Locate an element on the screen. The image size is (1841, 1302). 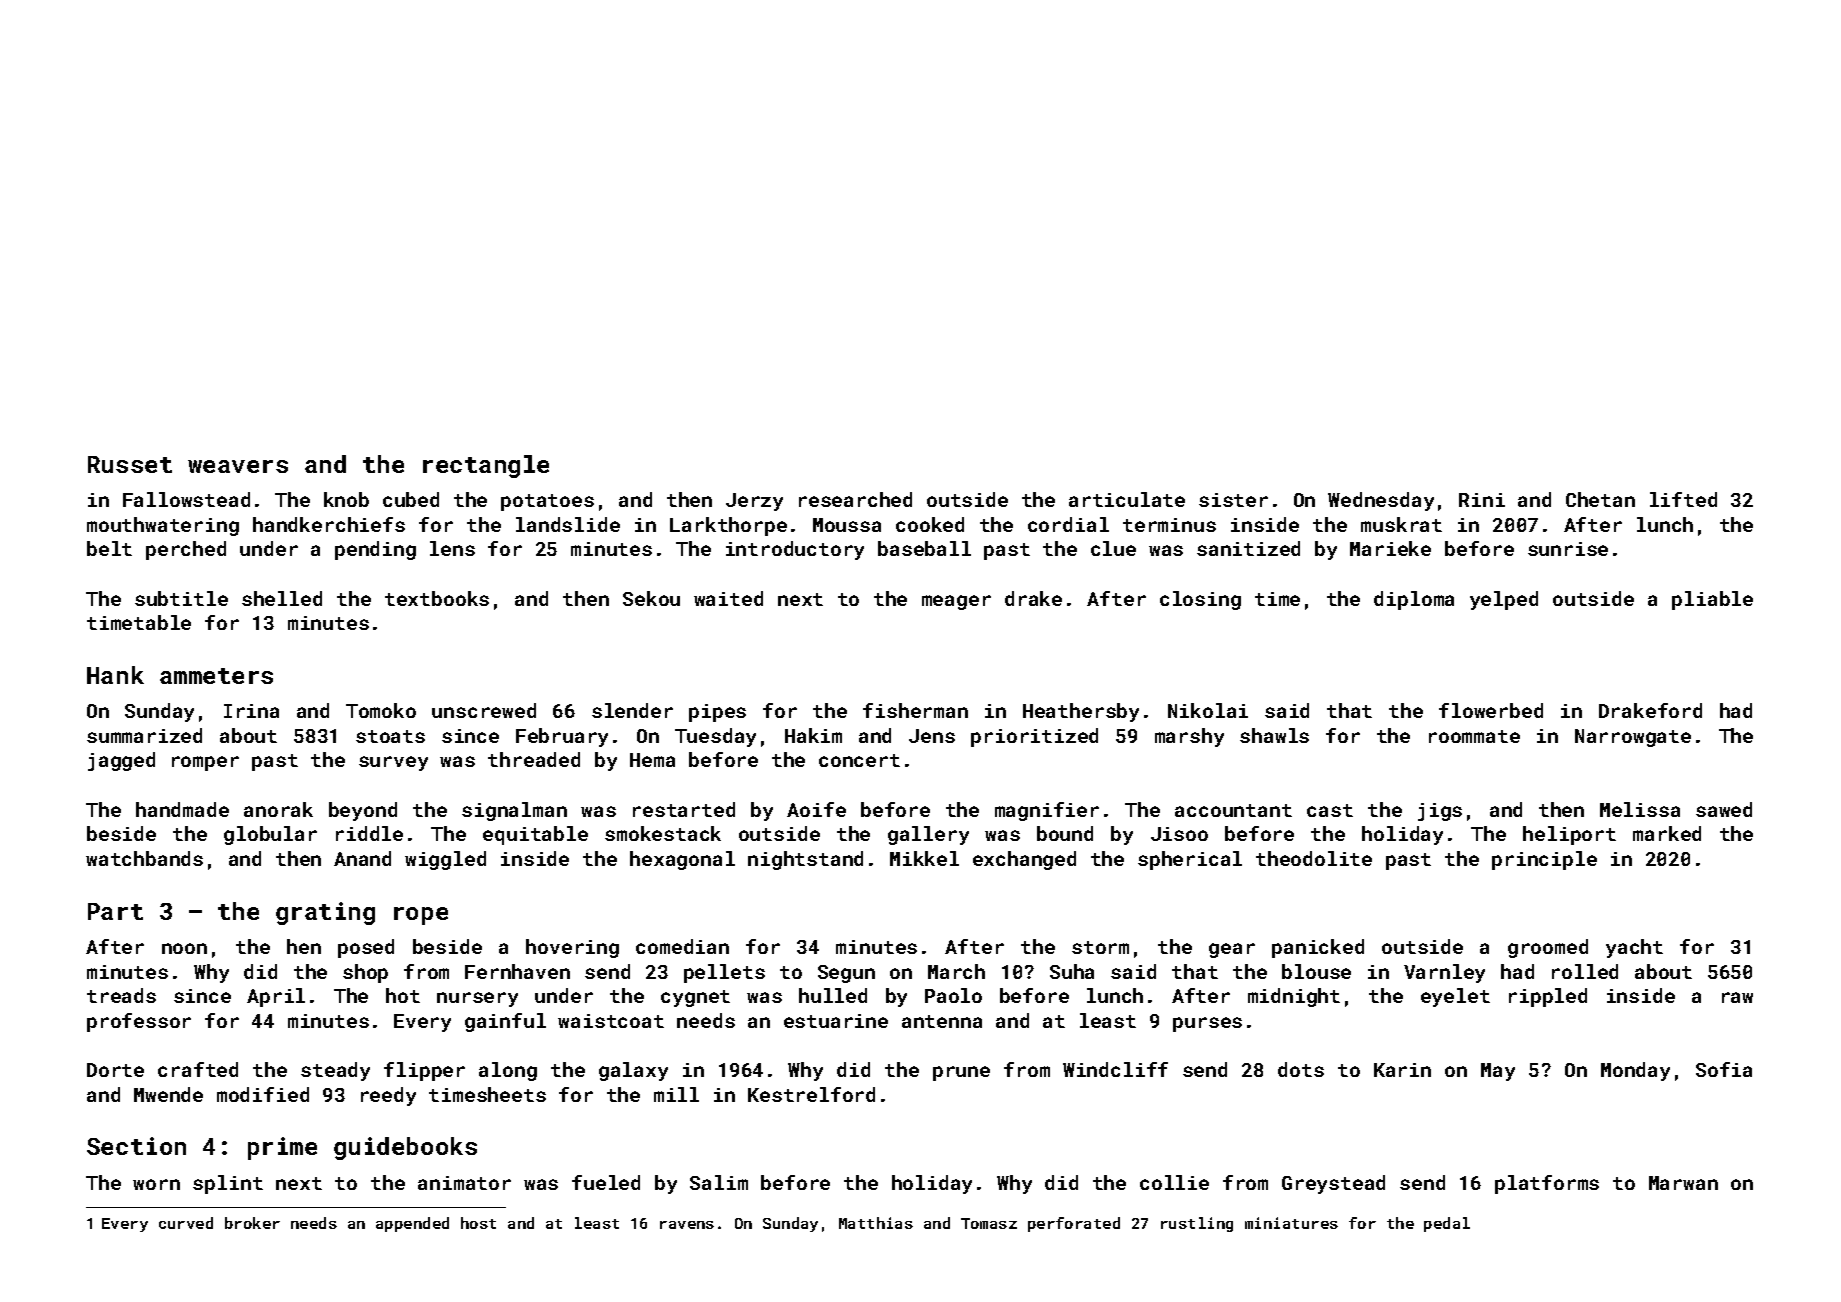
wiggled is located at coordinates (445, 860).
